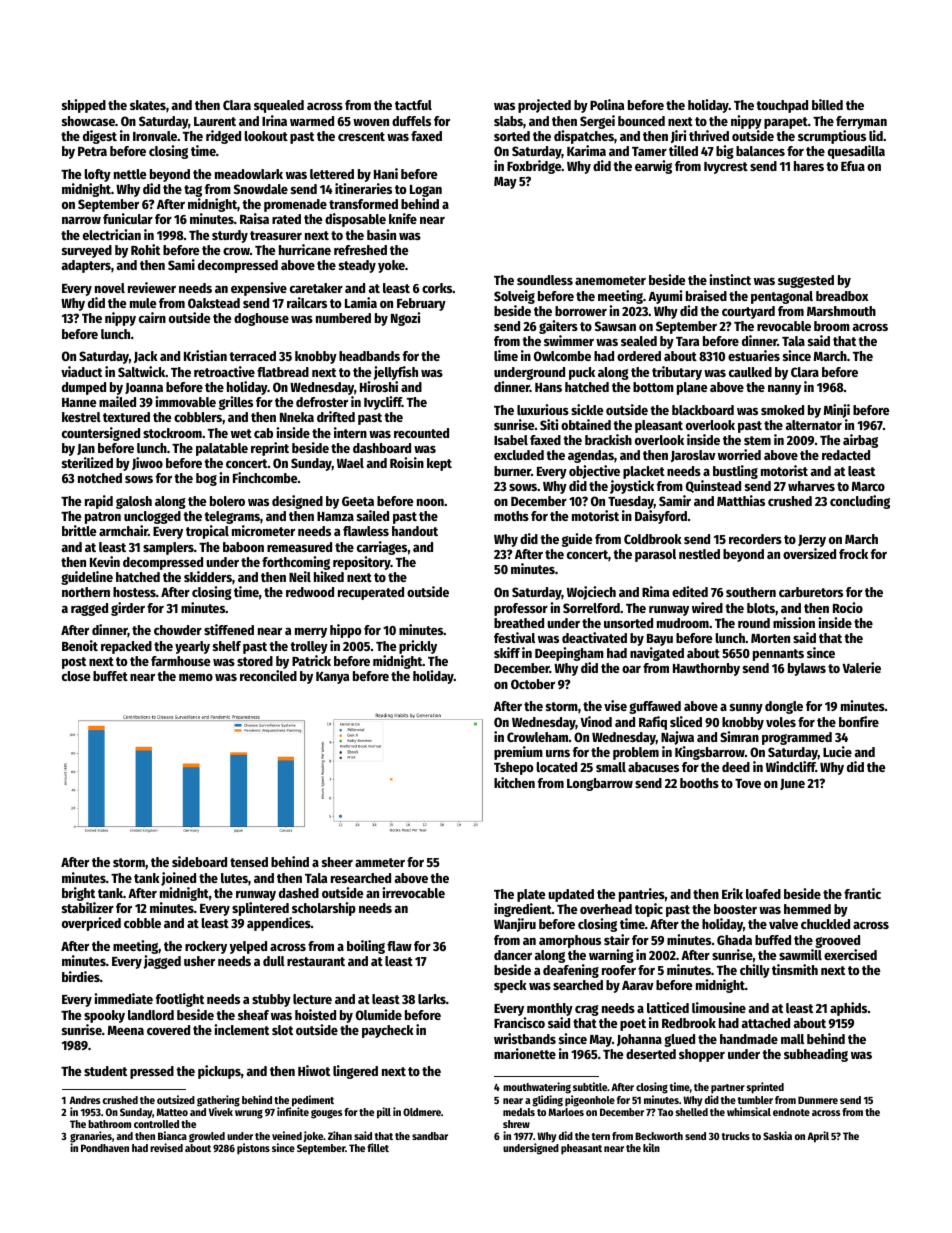  I want to click on Matthias, so click(741, 500).
